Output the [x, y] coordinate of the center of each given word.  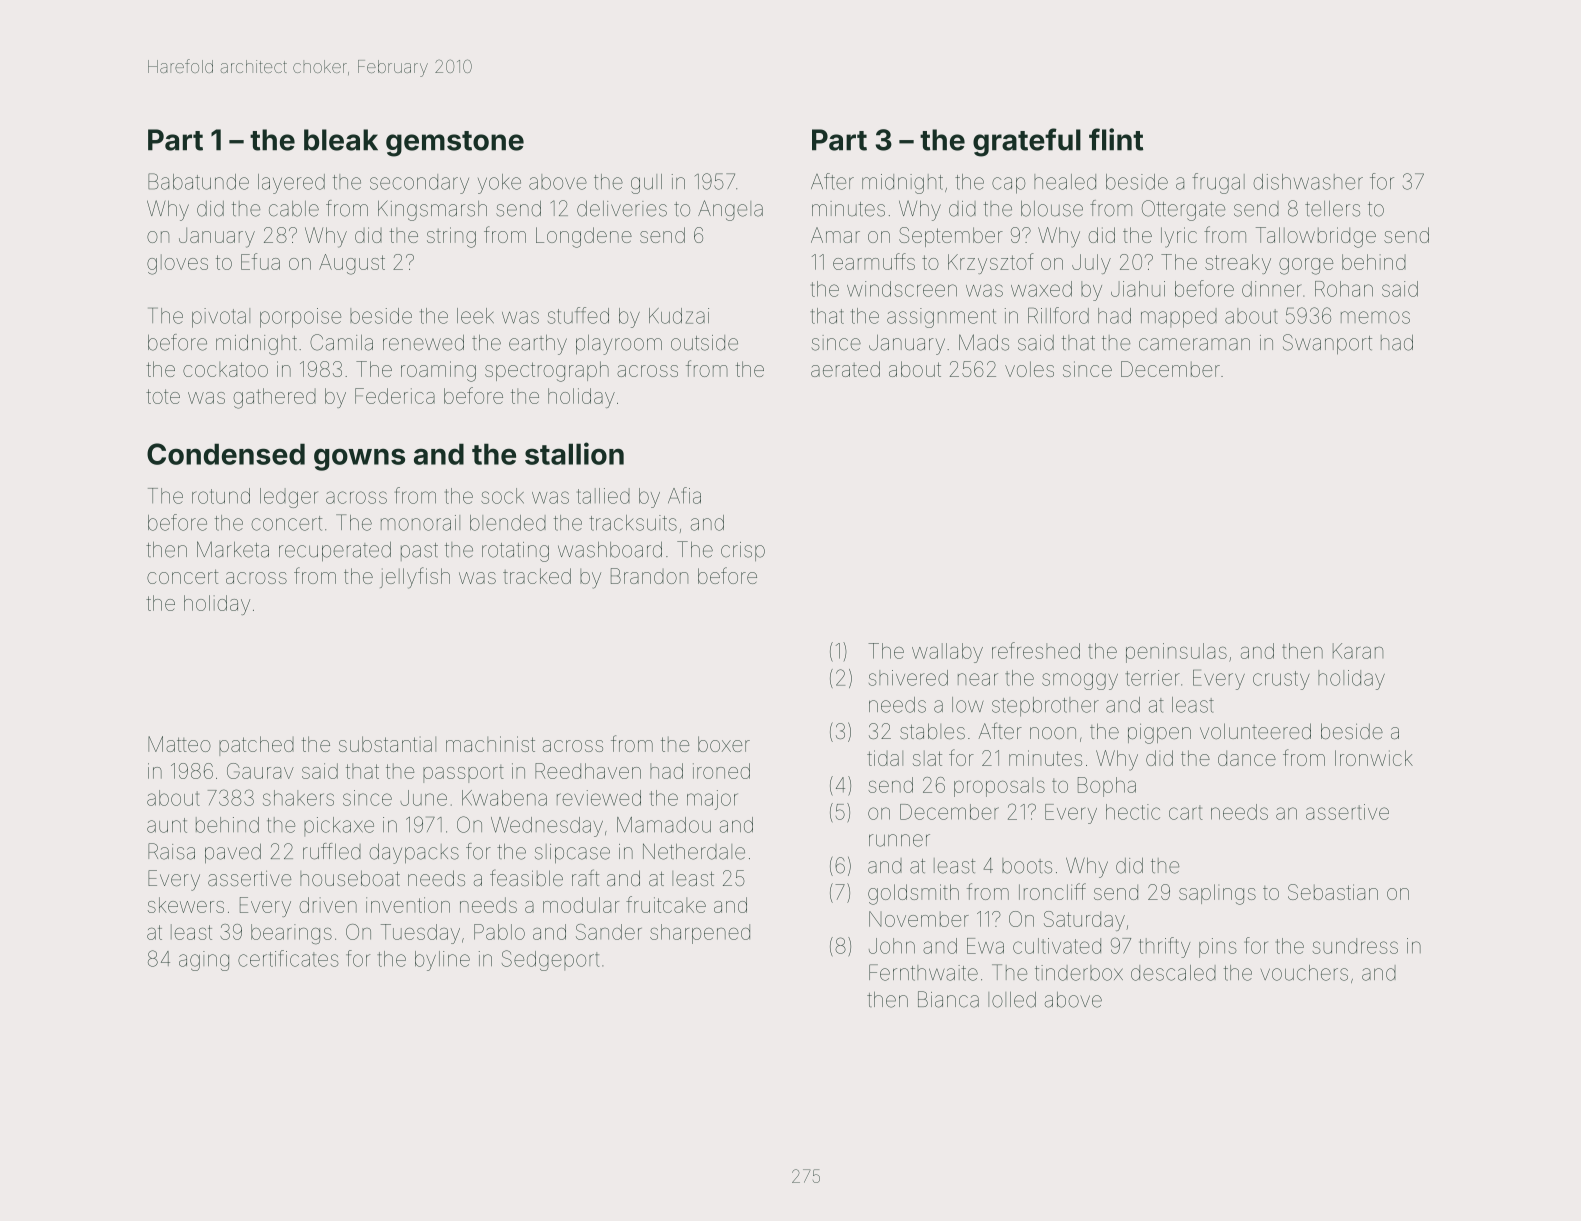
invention [408, 905]
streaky [1238, 264]
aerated [845, 369]
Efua [260, 261]
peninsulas [1176, 653]
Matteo [179, 744]
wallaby [947, 653]
